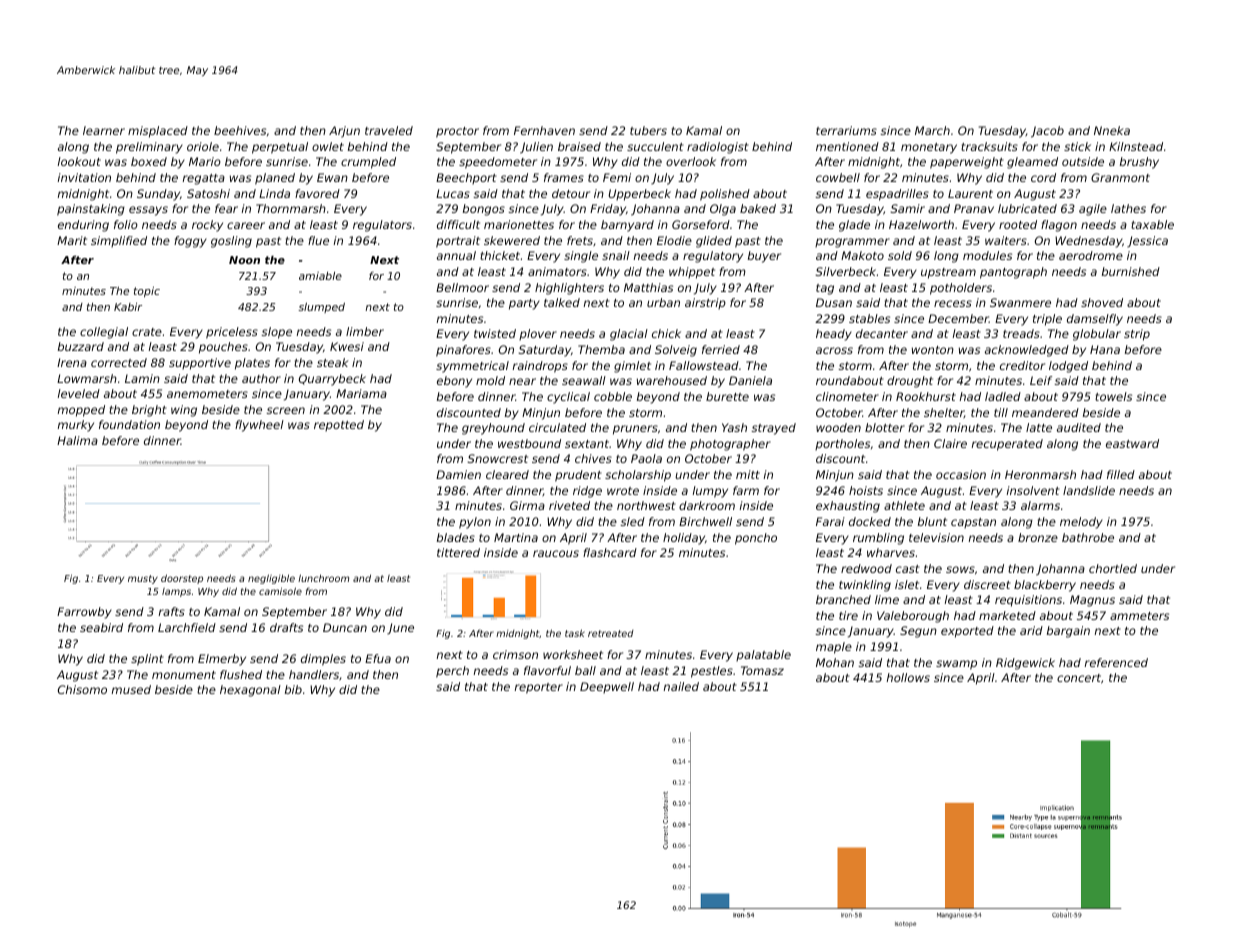 This screenshot has width=1233, height=952. What do you see at coordinates (293, 689) in the screenshot?
I see `bib` at bounding box center [293, 689].
